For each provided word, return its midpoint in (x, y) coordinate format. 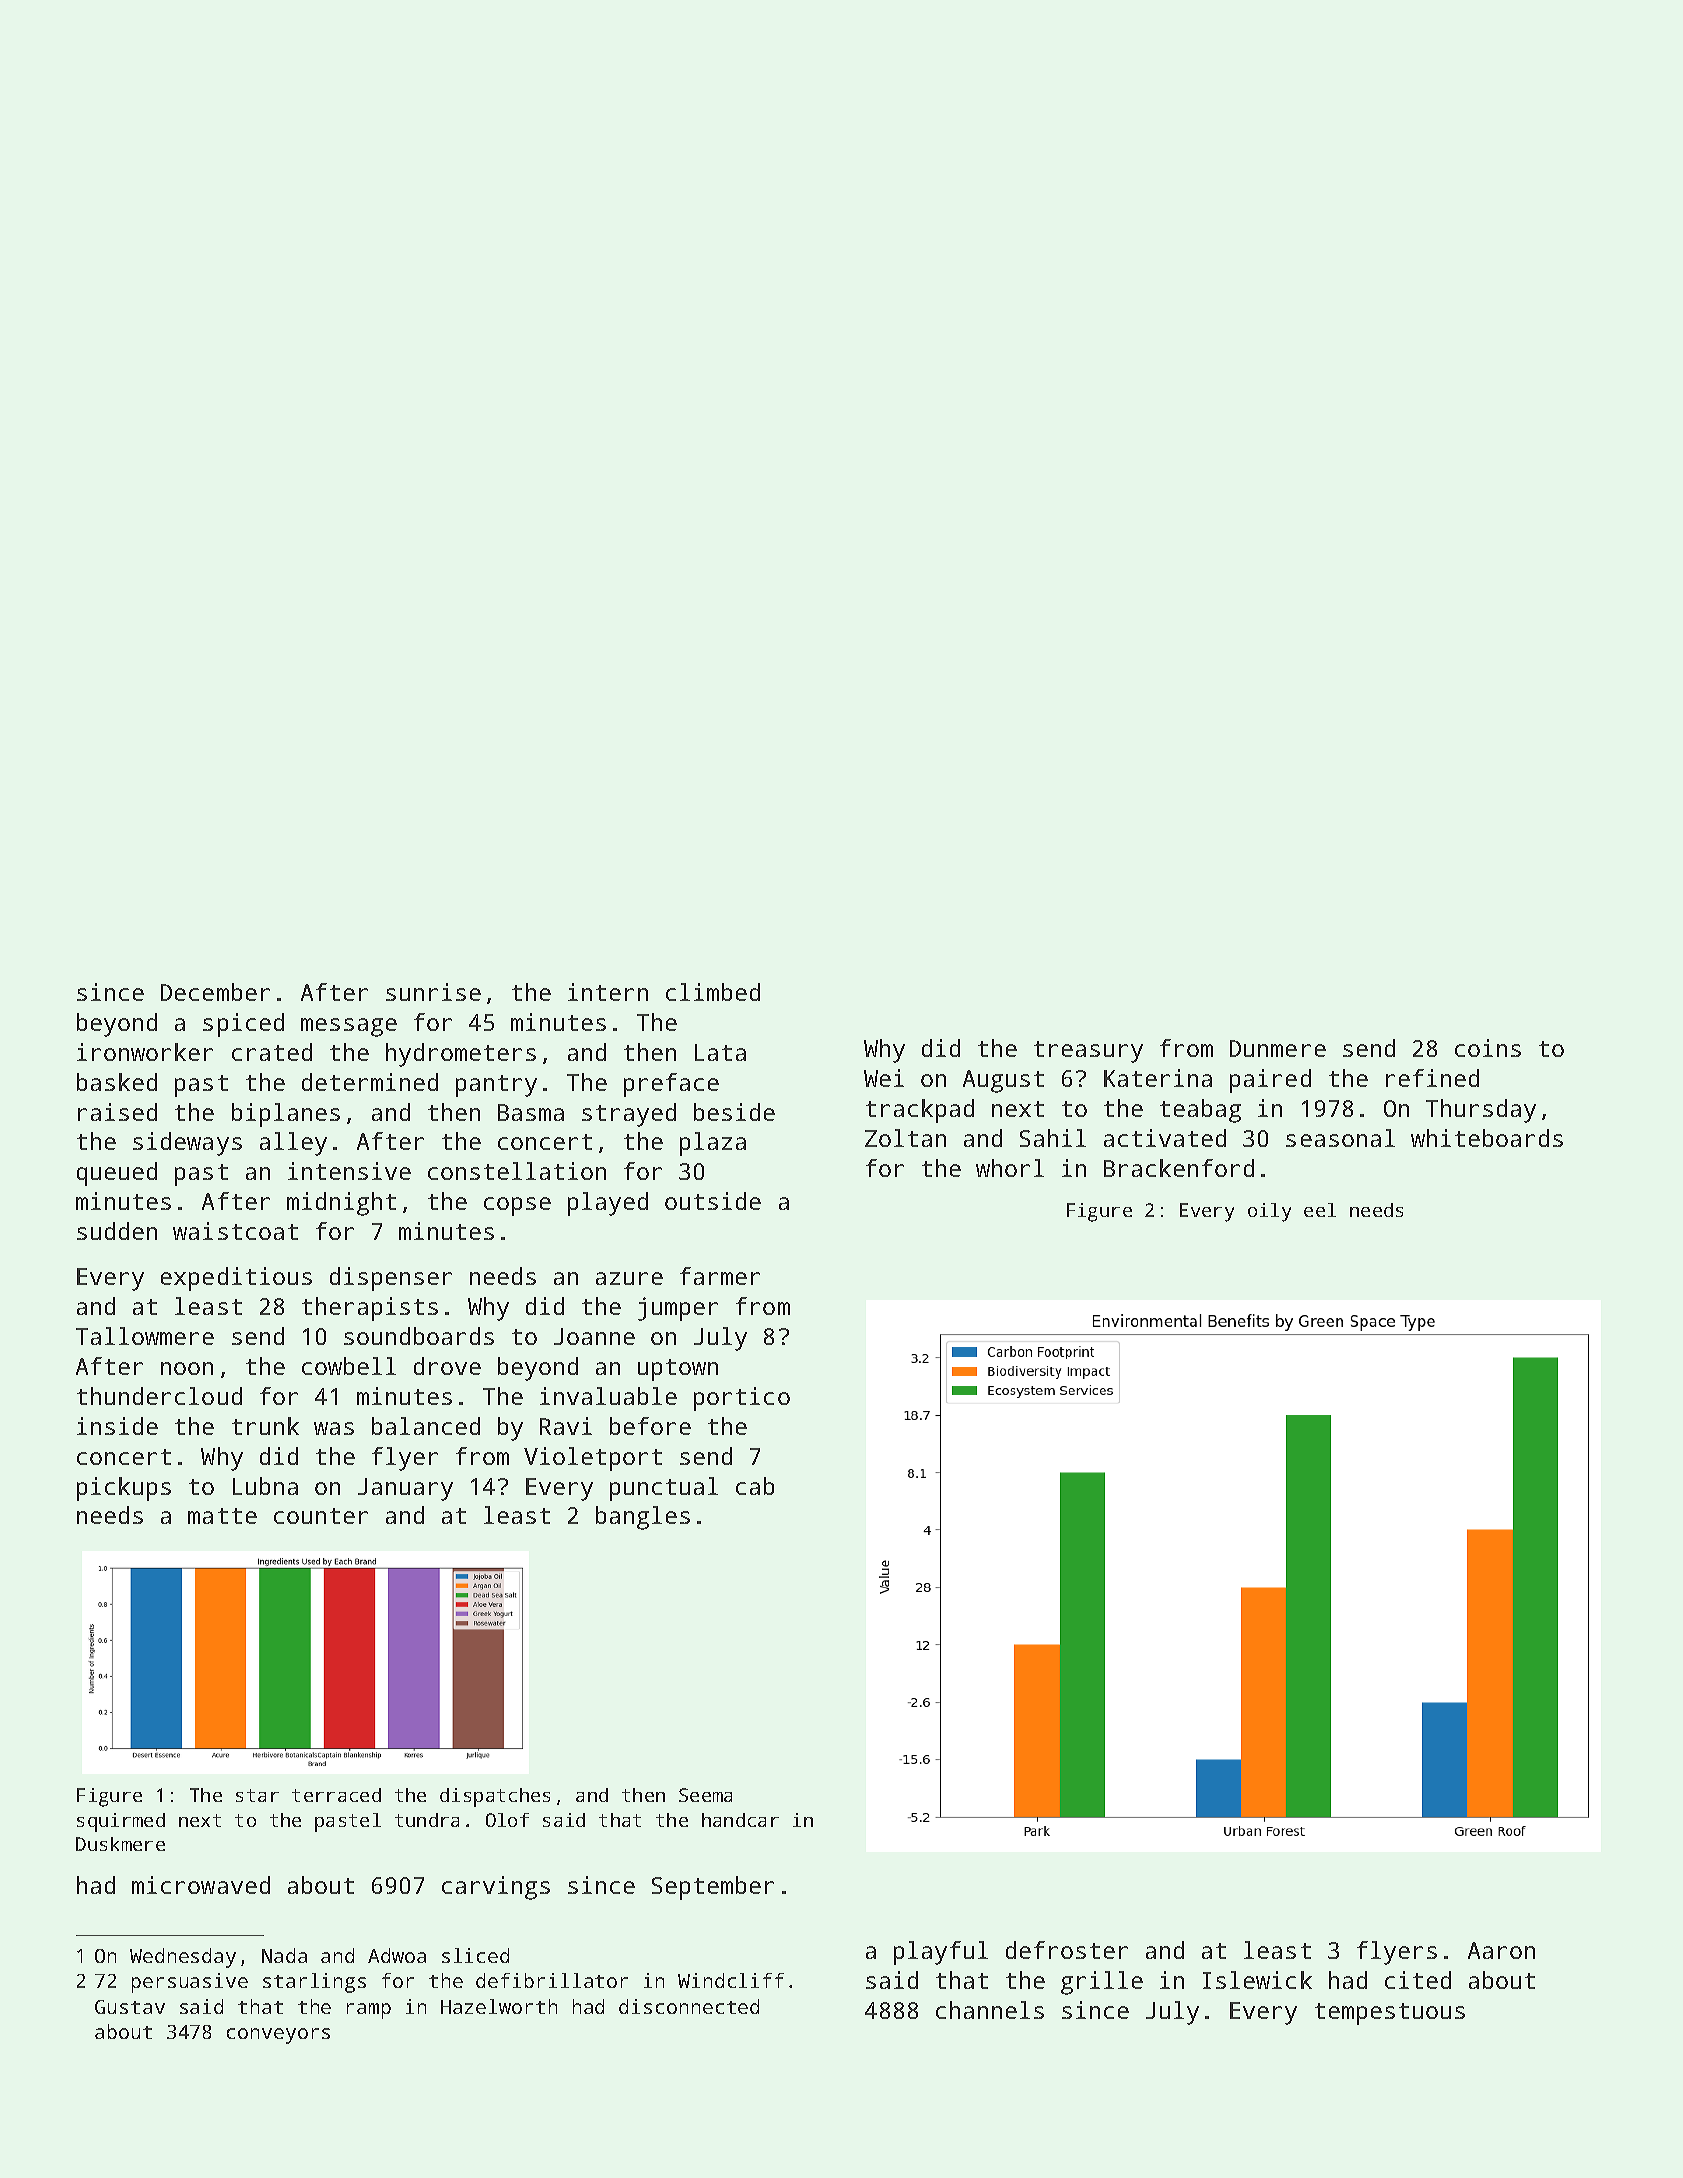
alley (293, 1144)
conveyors (278, 2036)
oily (1269, 1212)
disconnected (689, 2006)
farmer (720, 1276)
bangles (643, 1518)
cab (755, 1486)
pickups (124, 1489)
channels (990, 2010)
